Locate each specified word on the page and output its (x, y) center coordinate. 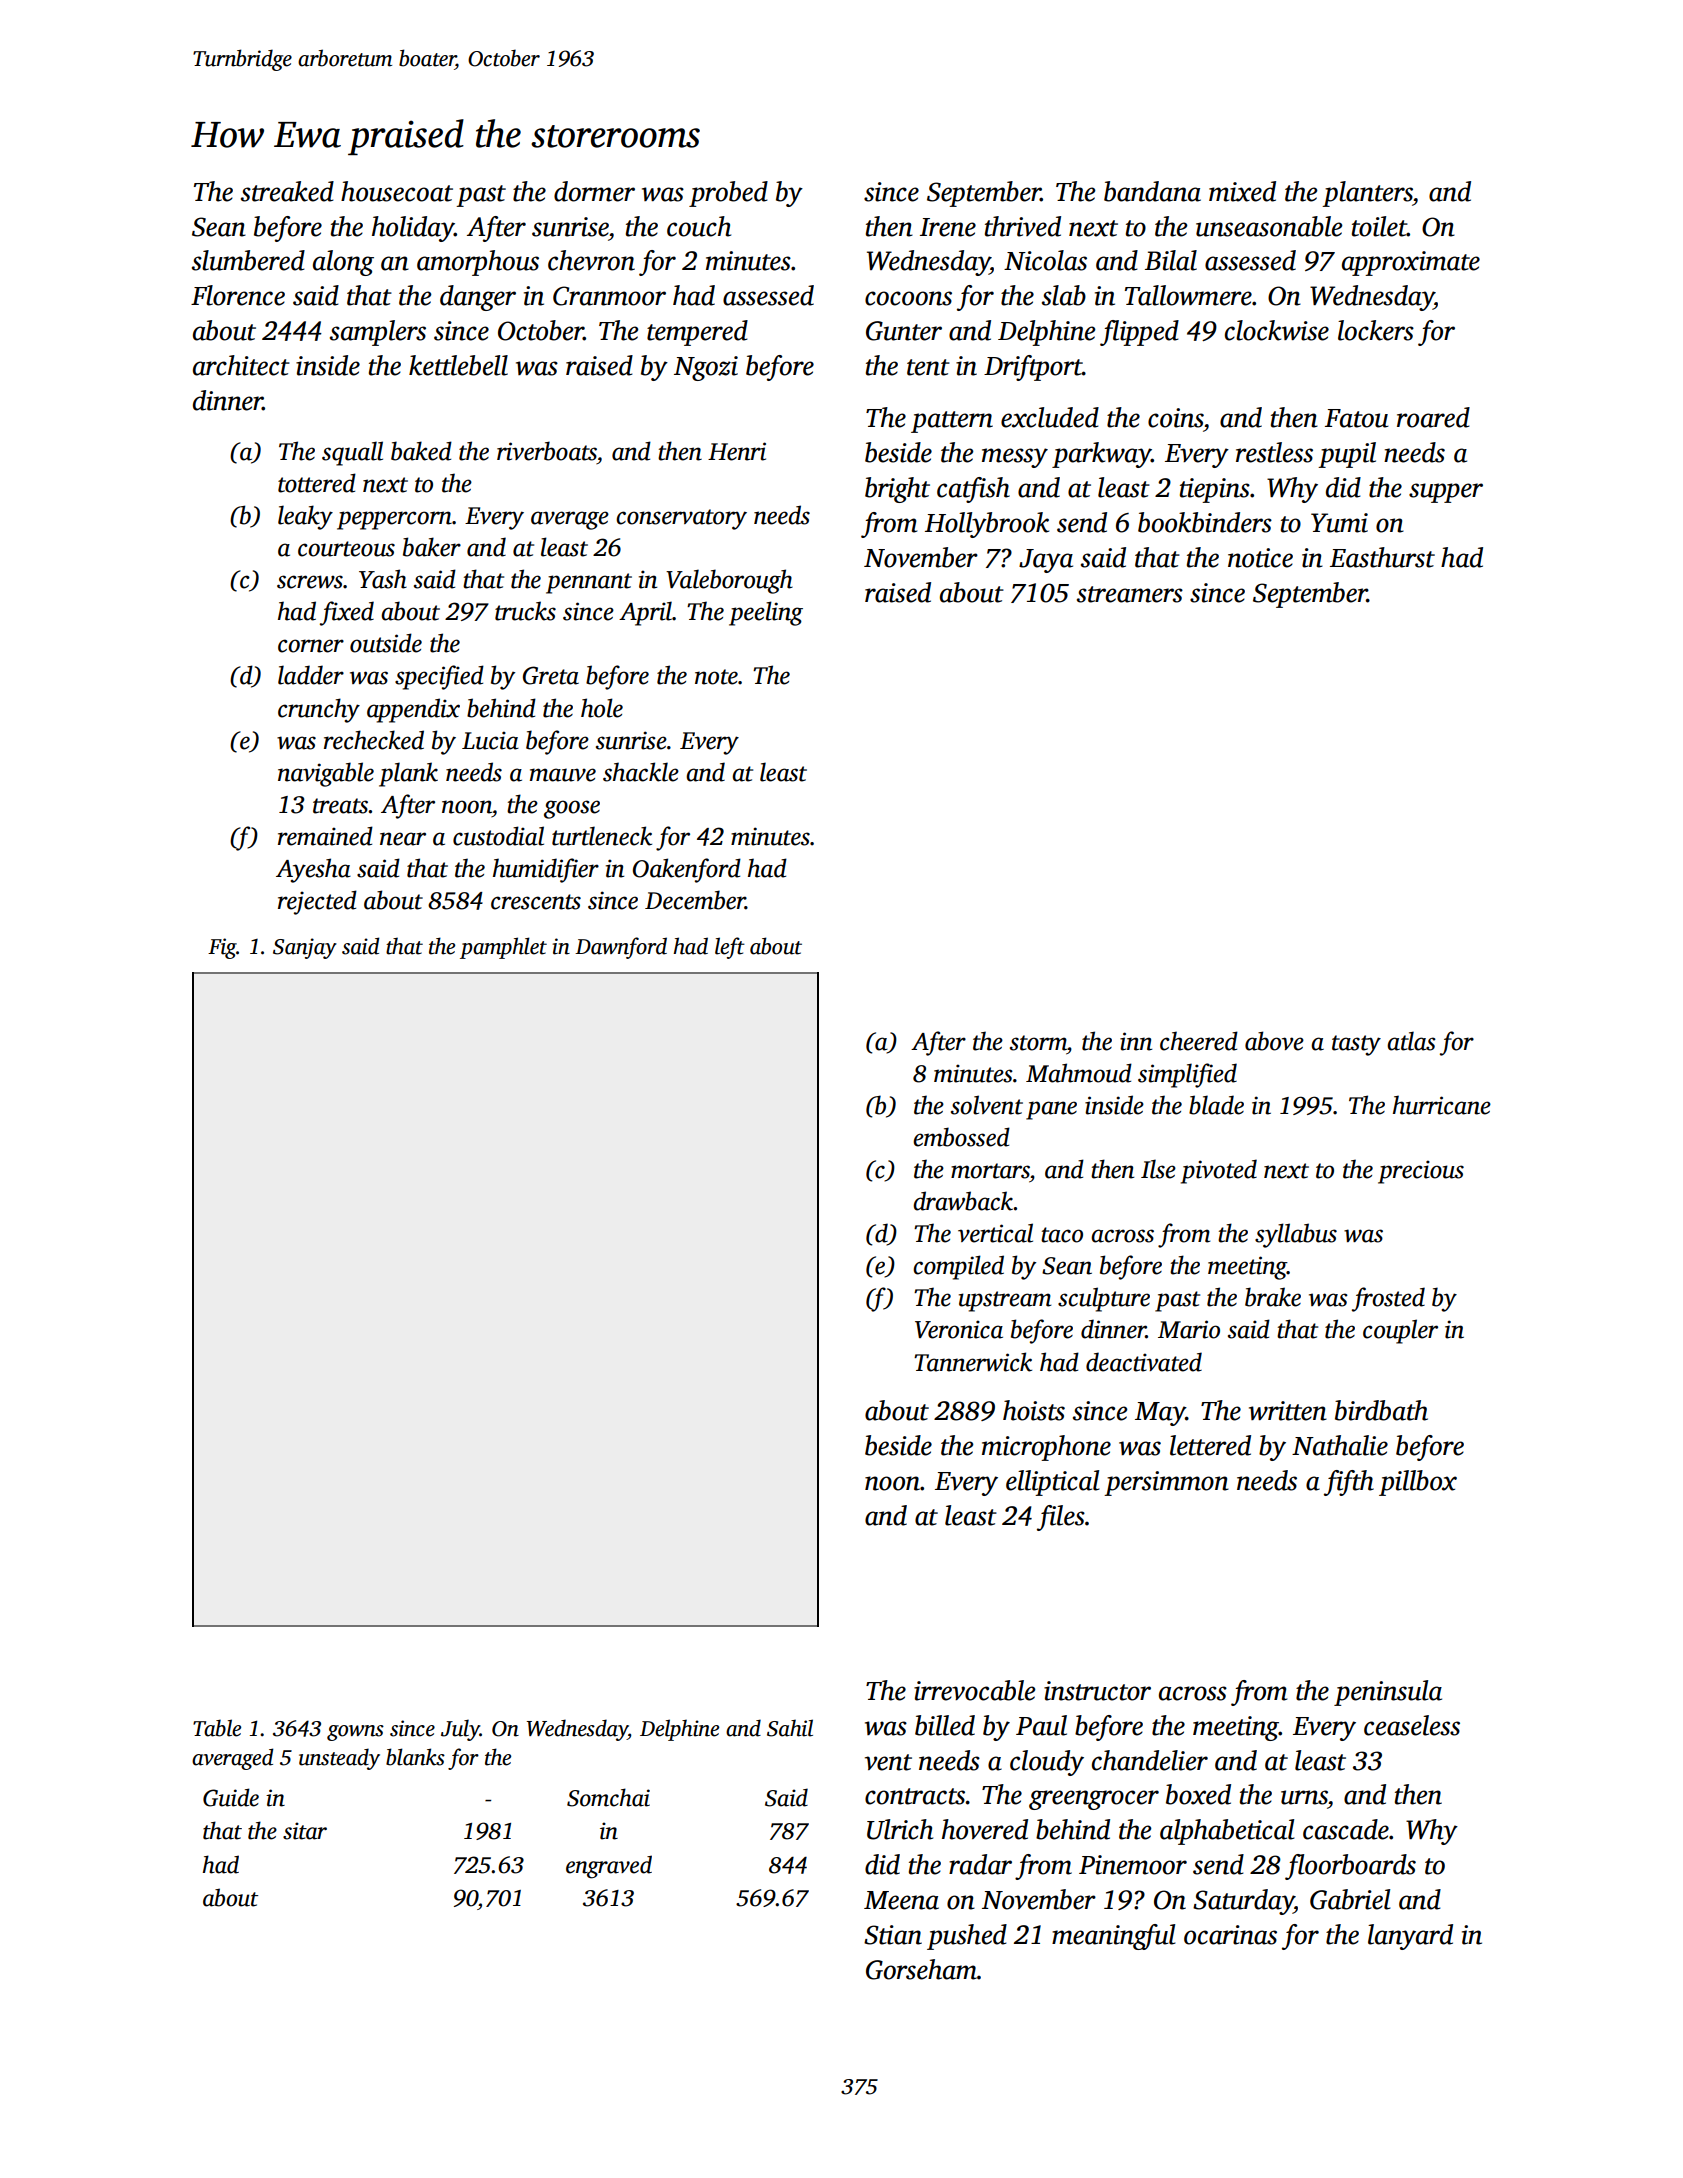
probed (728, 194)
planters (1367, 194)
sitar (305, 1831)
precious (1421, 1172)
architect (241, 365)
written (1288, 1411)
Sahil (790, 1728)
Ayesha (313, 870)
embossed (961, 1137)
